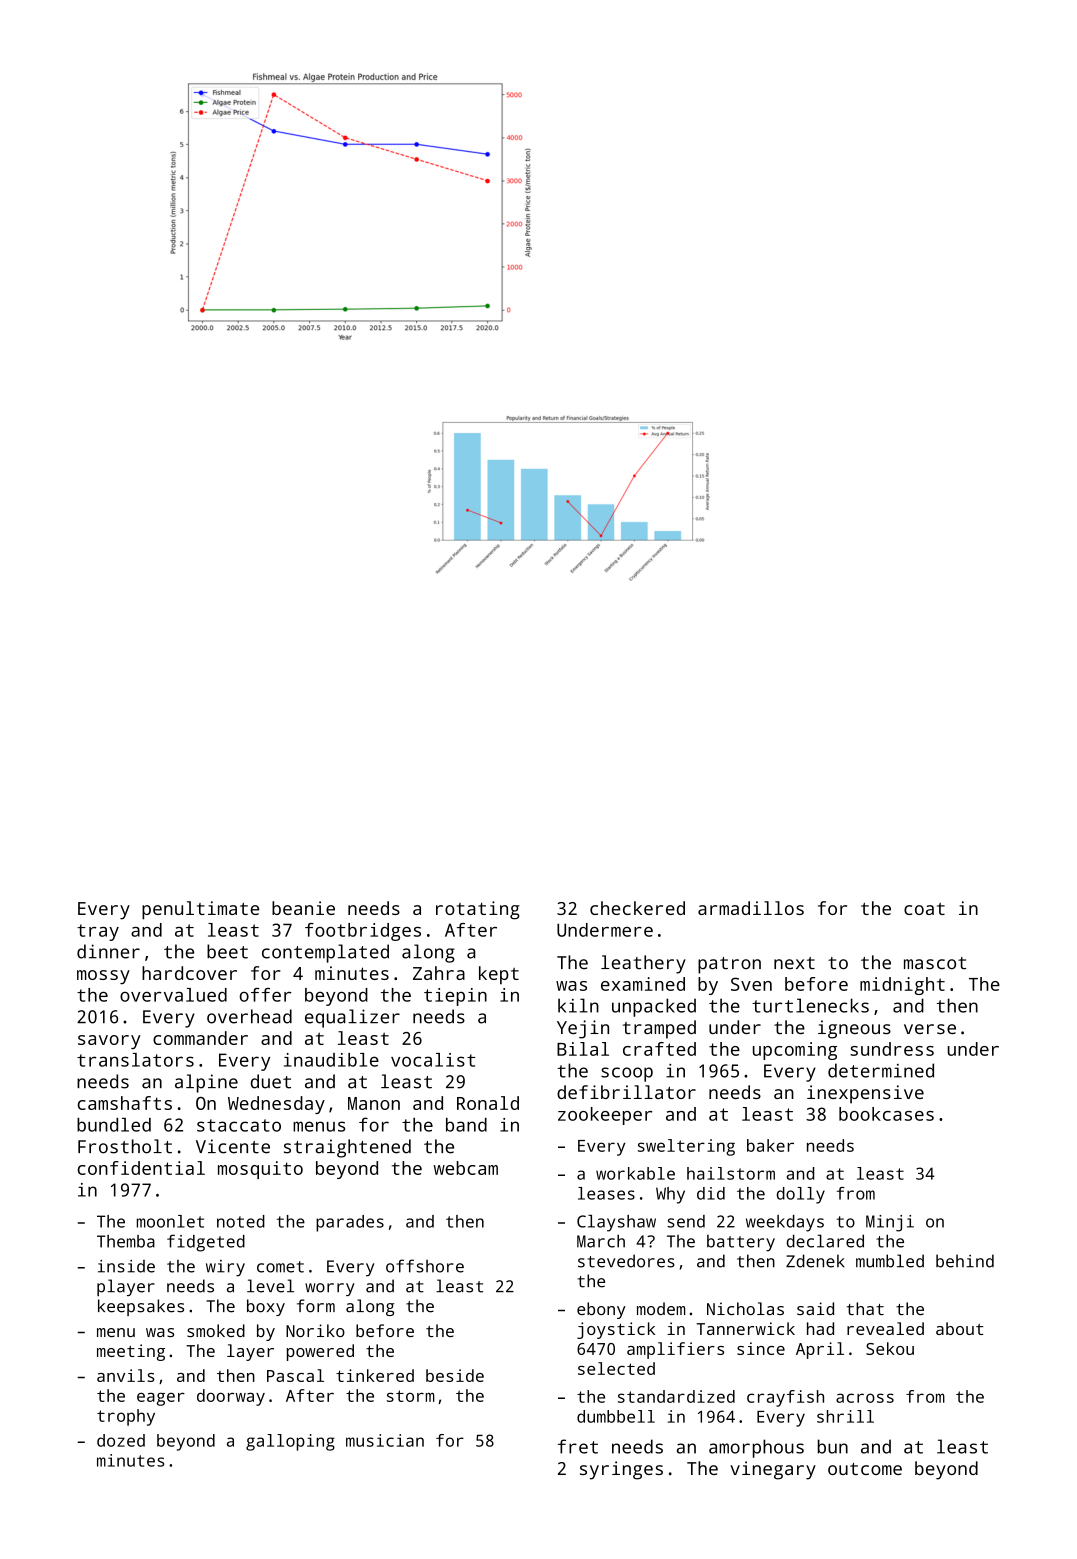  I want to click on Sekou, so click(890, 1348).
